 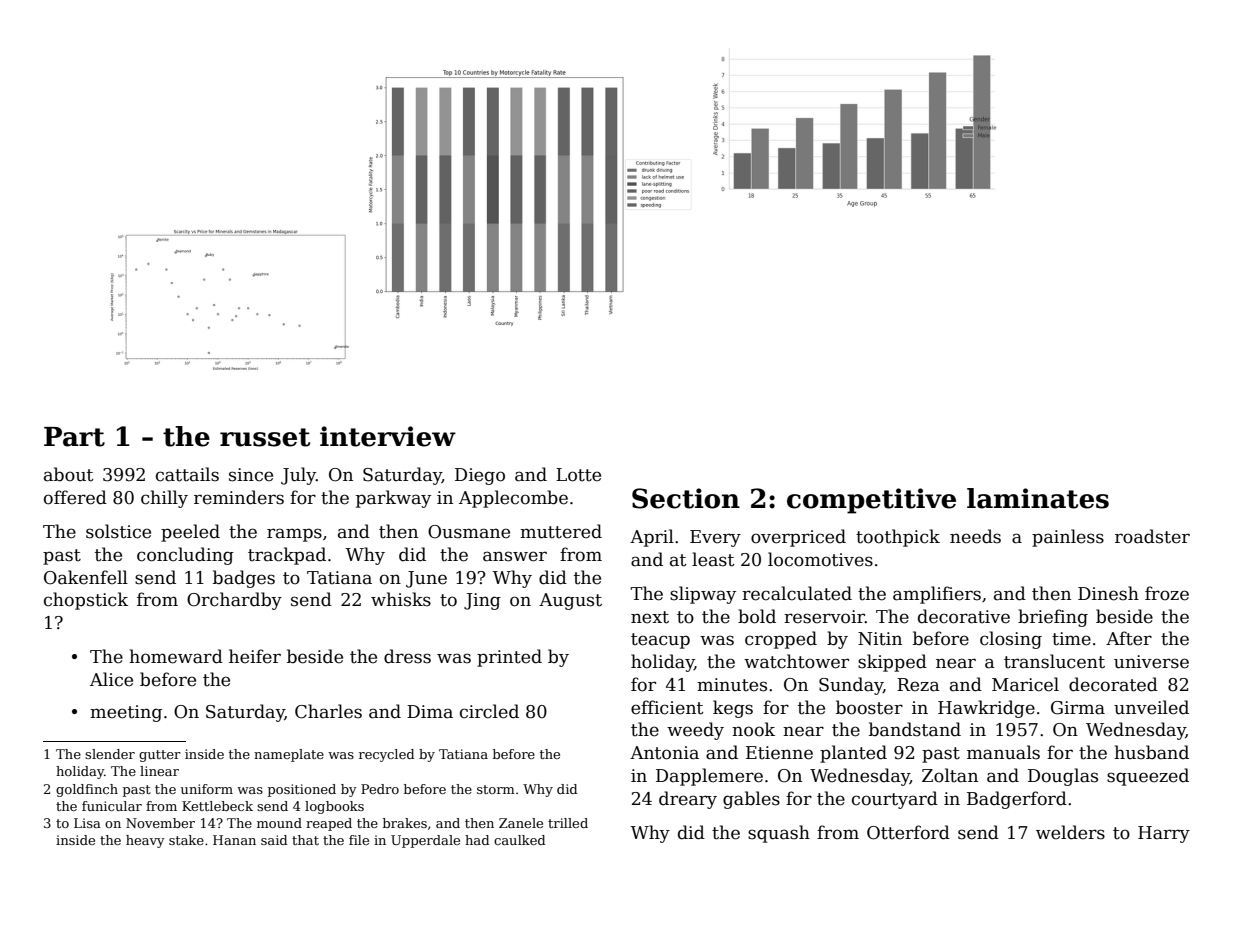 What do you see at coordinates (74, 437) in the page?
I see `Part` at bounding box center [74, 437].
